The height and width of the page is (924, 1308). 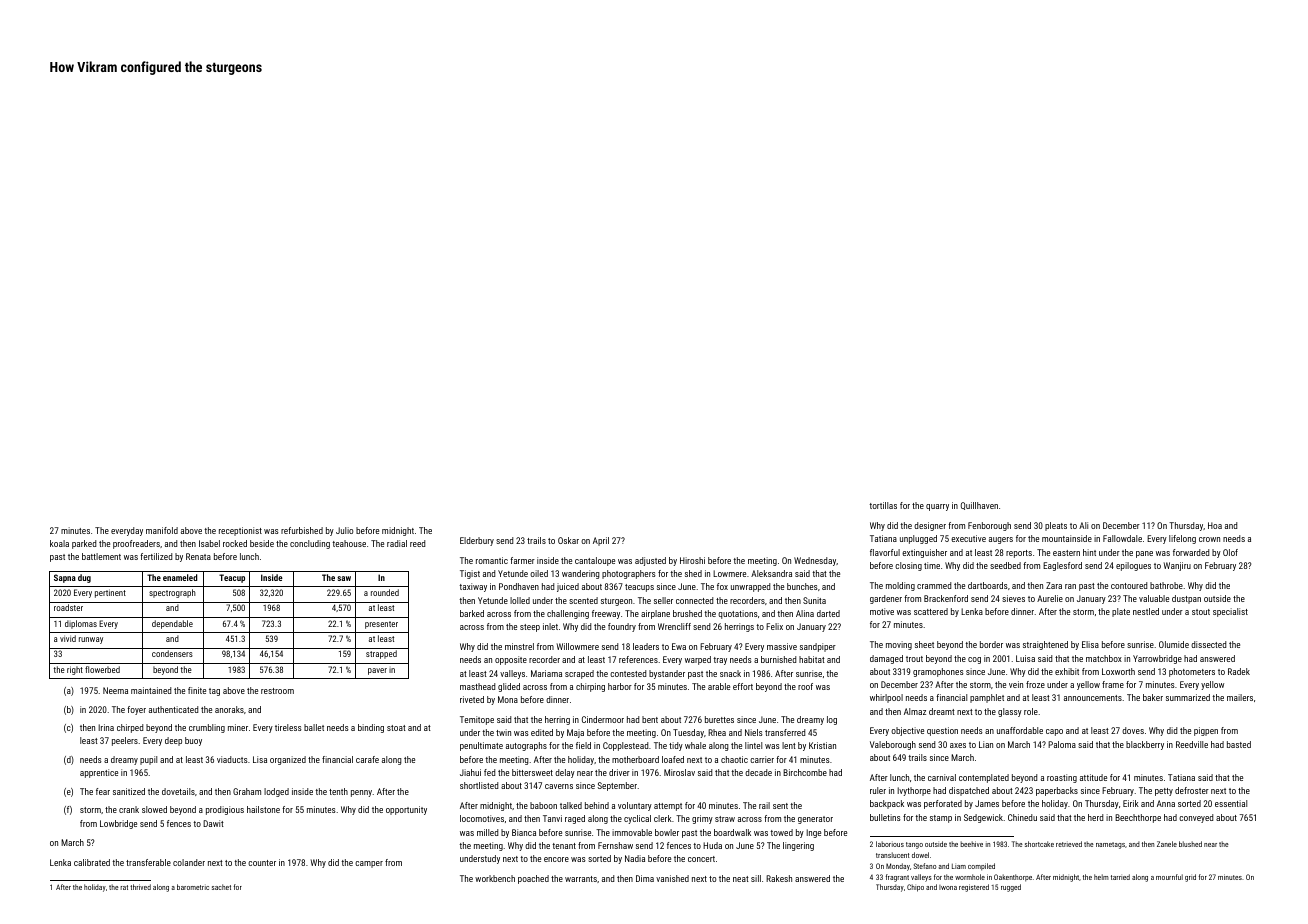 I want to click on April, so click(x=601, y=541).
